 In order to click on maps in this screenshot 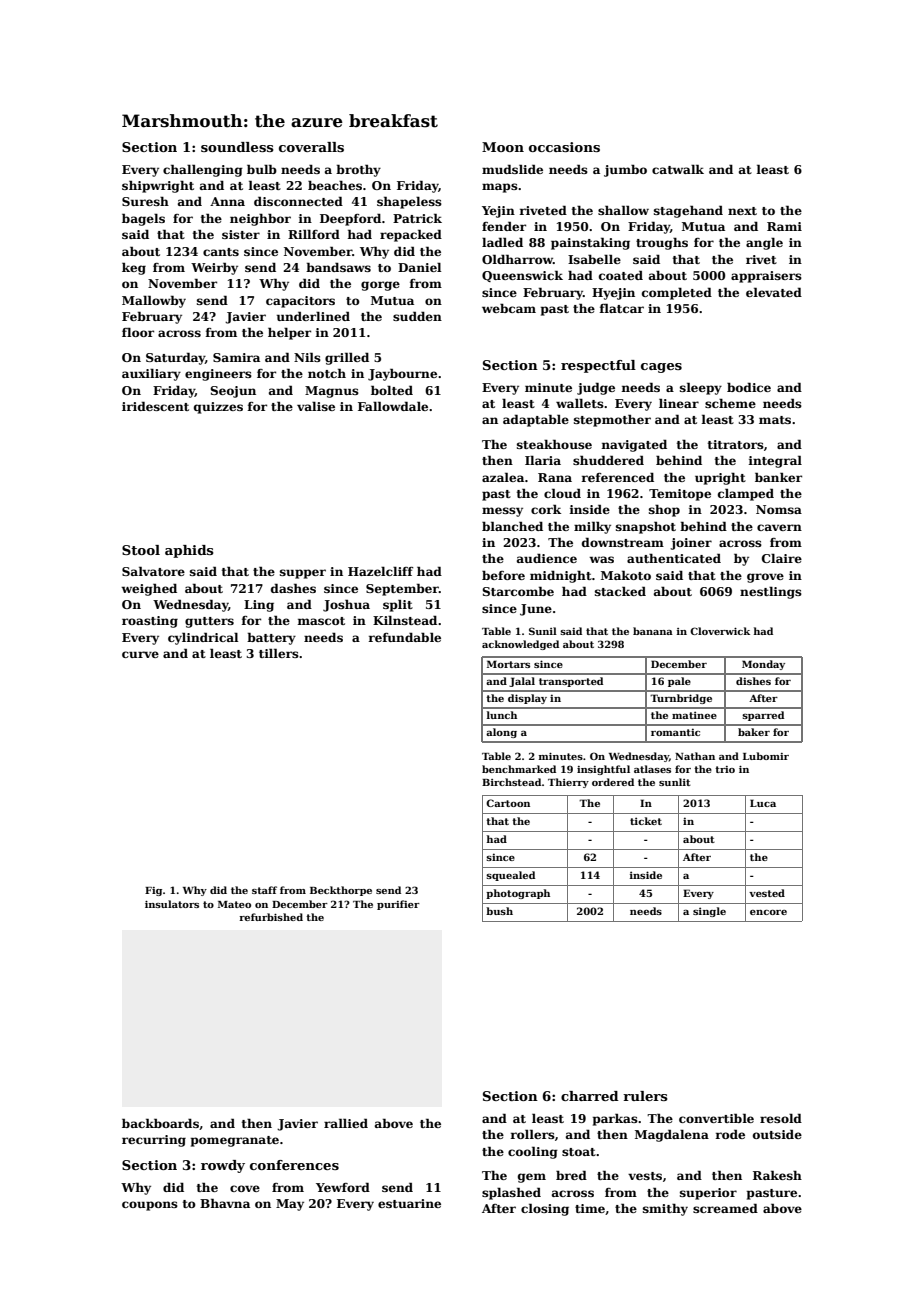, I will do `click(500, 188)`.
